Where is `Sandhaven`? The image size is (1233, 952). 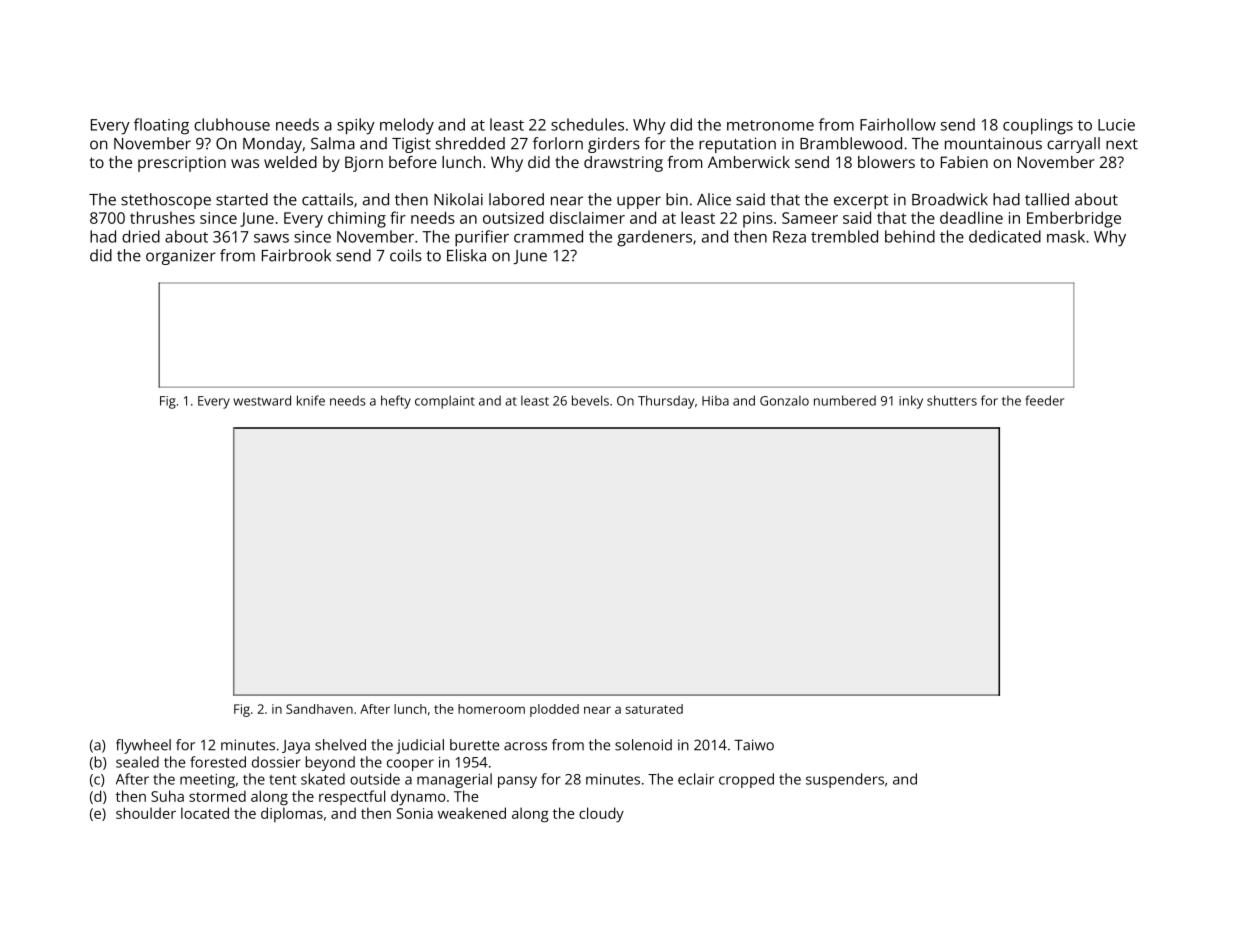 Sandhaven is located at coordinates (319, 709).
